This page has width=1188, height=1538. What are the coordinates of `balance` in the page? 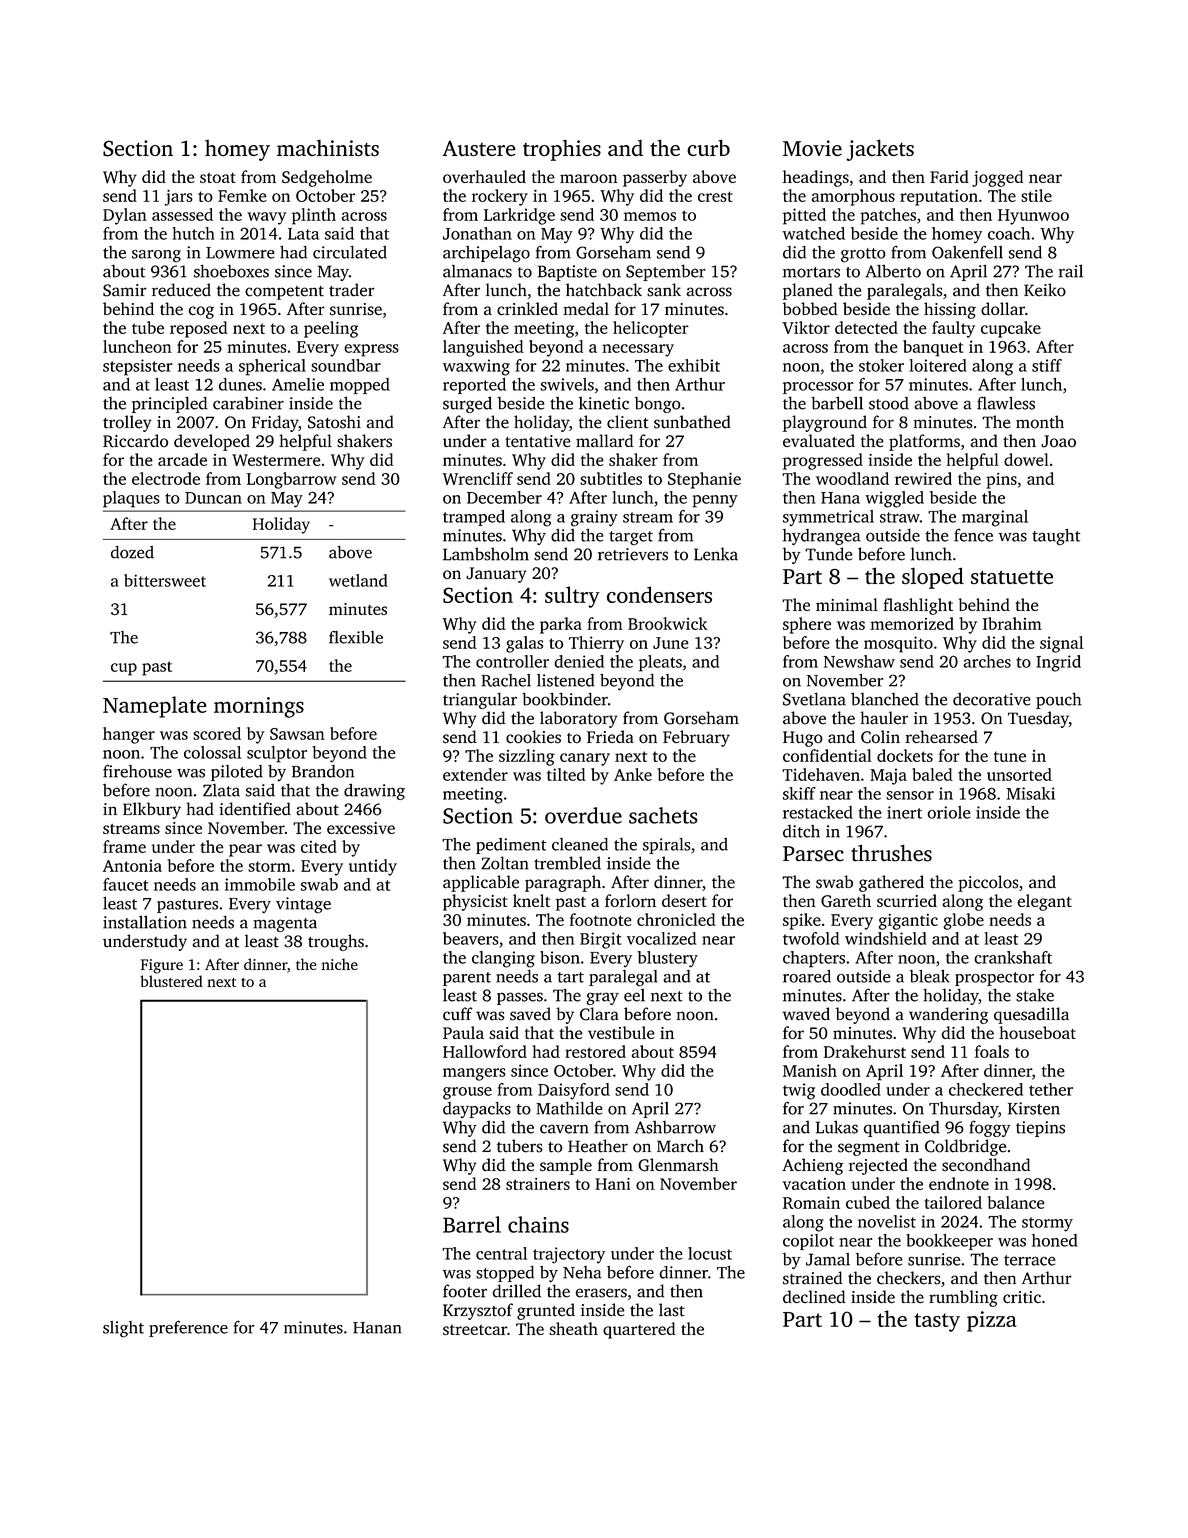 It's located at (1016, 1202).
